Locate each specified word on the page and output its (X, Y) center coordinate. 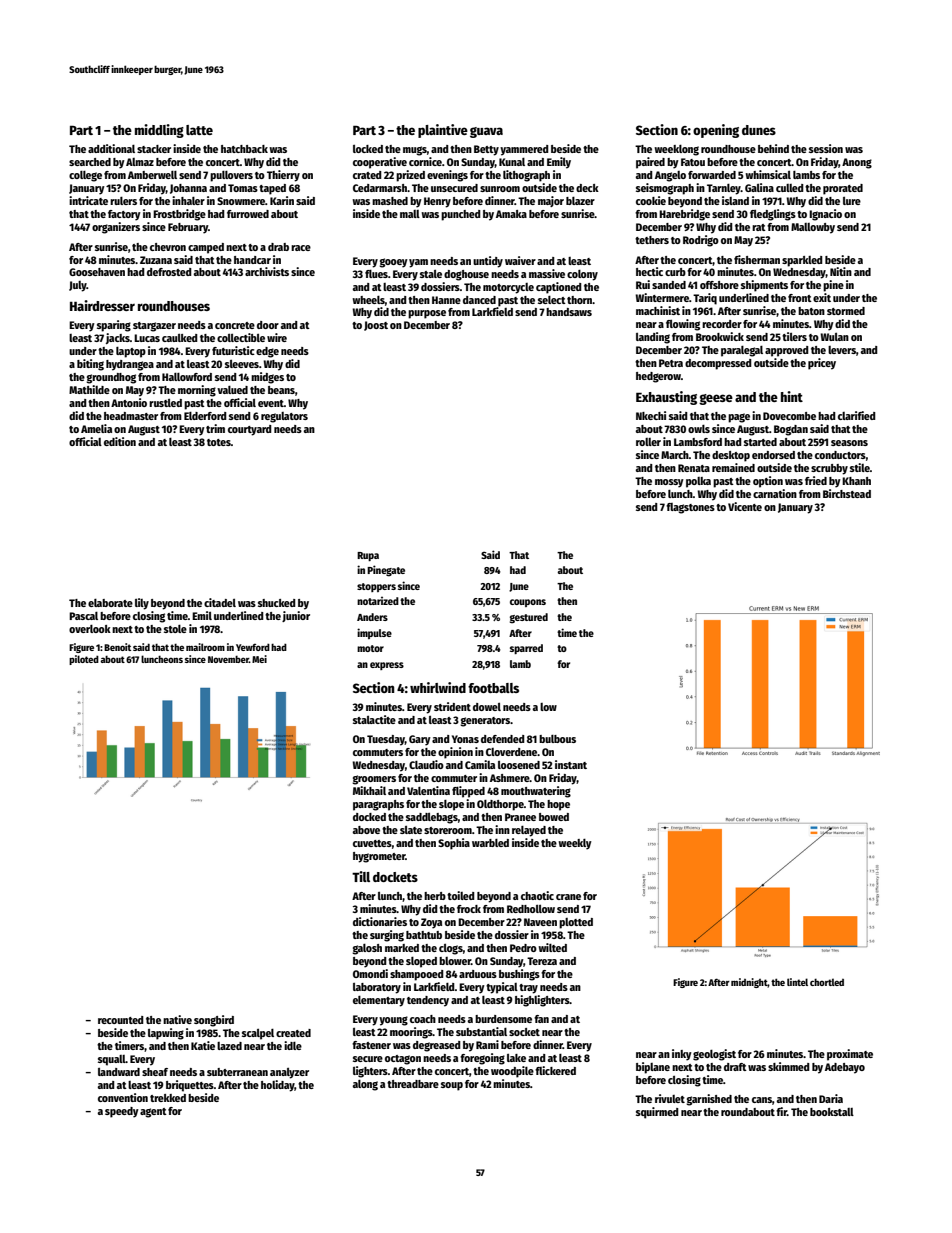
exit (822, 297)
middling (159, 131)
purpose (427, 314)
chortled (827, 982)
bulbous (557, 739)
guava (486, 132)
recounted (121, 1020)
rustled (165, 403)
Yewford (253, 647)
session (826, 148)
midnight (749, 983)
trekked (168, 1098)
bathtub (424, 935)
